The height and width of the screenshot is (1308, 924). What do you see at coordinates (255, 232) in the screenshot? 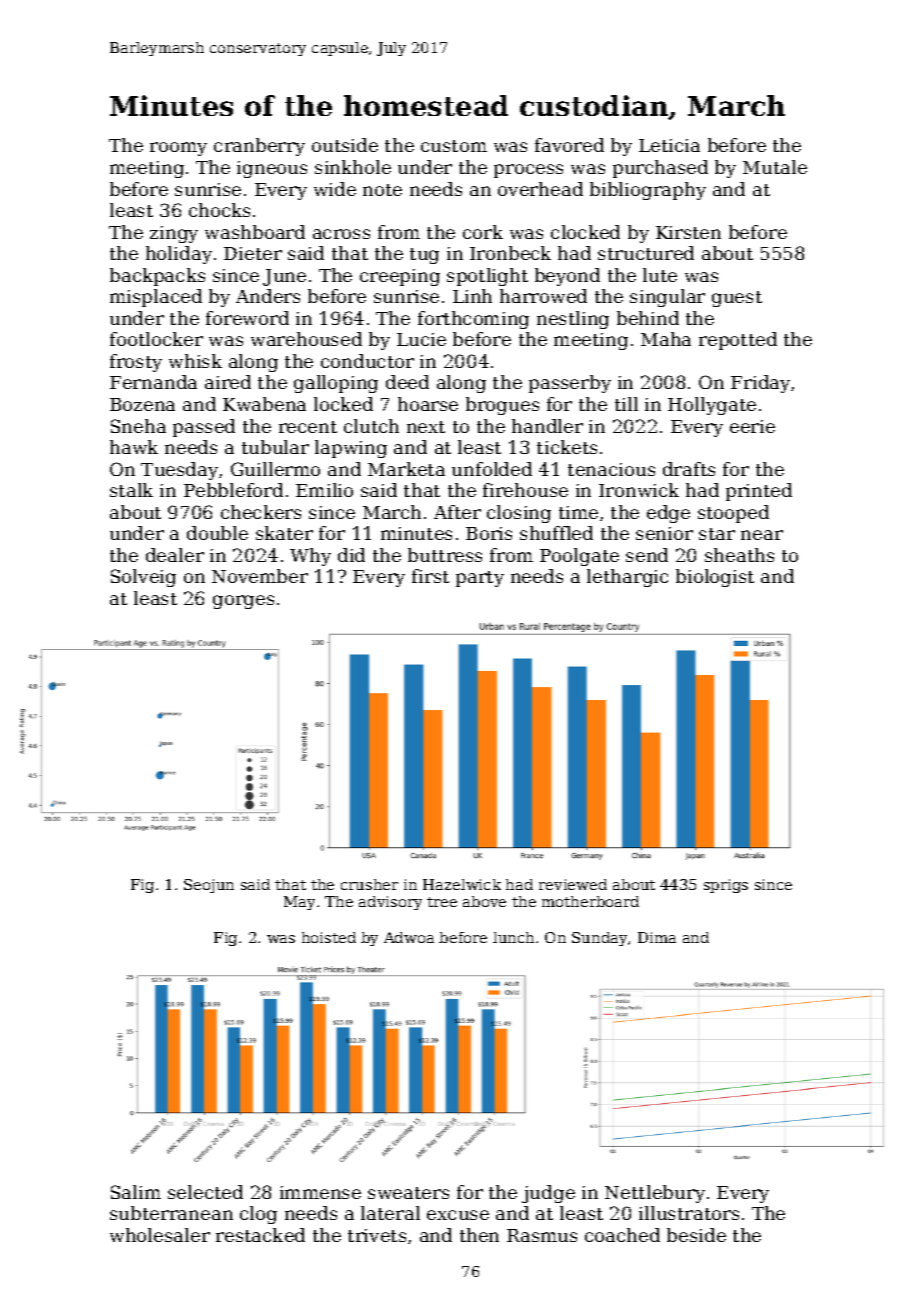
I see `washboard` at bounding box center [255, 232].
